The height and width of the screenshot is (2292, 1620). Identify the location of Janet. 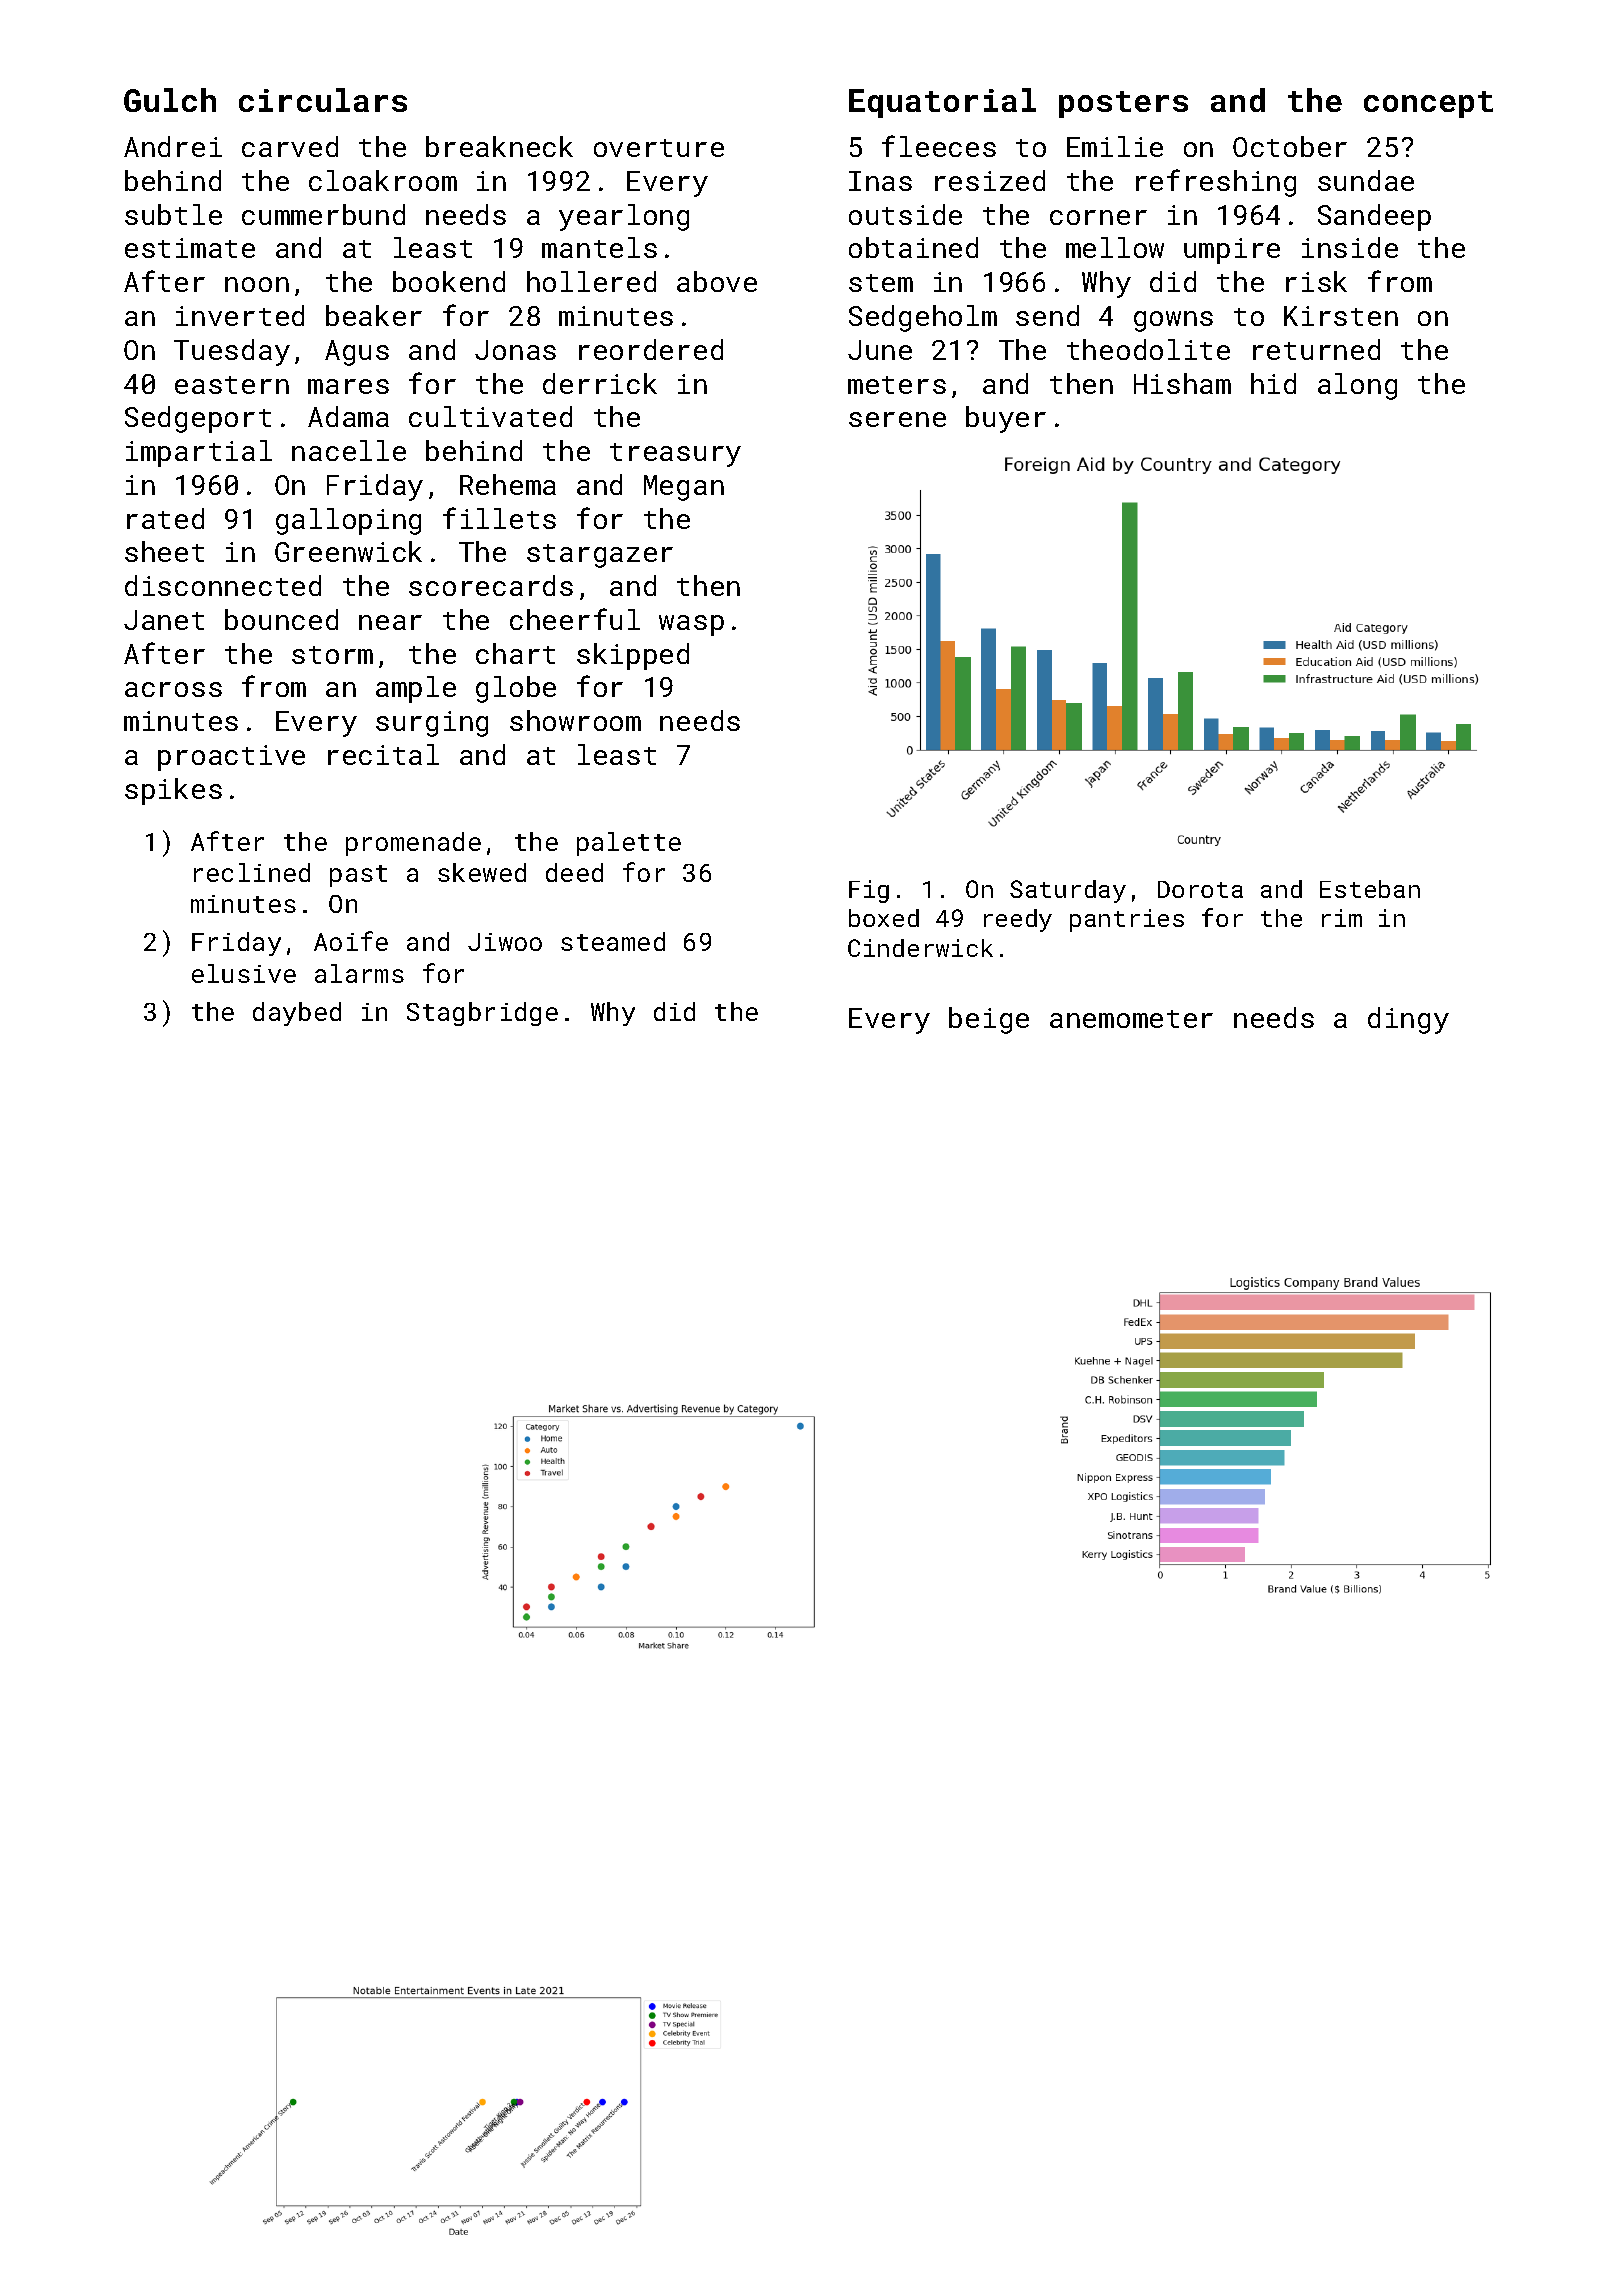
(164, 620).
